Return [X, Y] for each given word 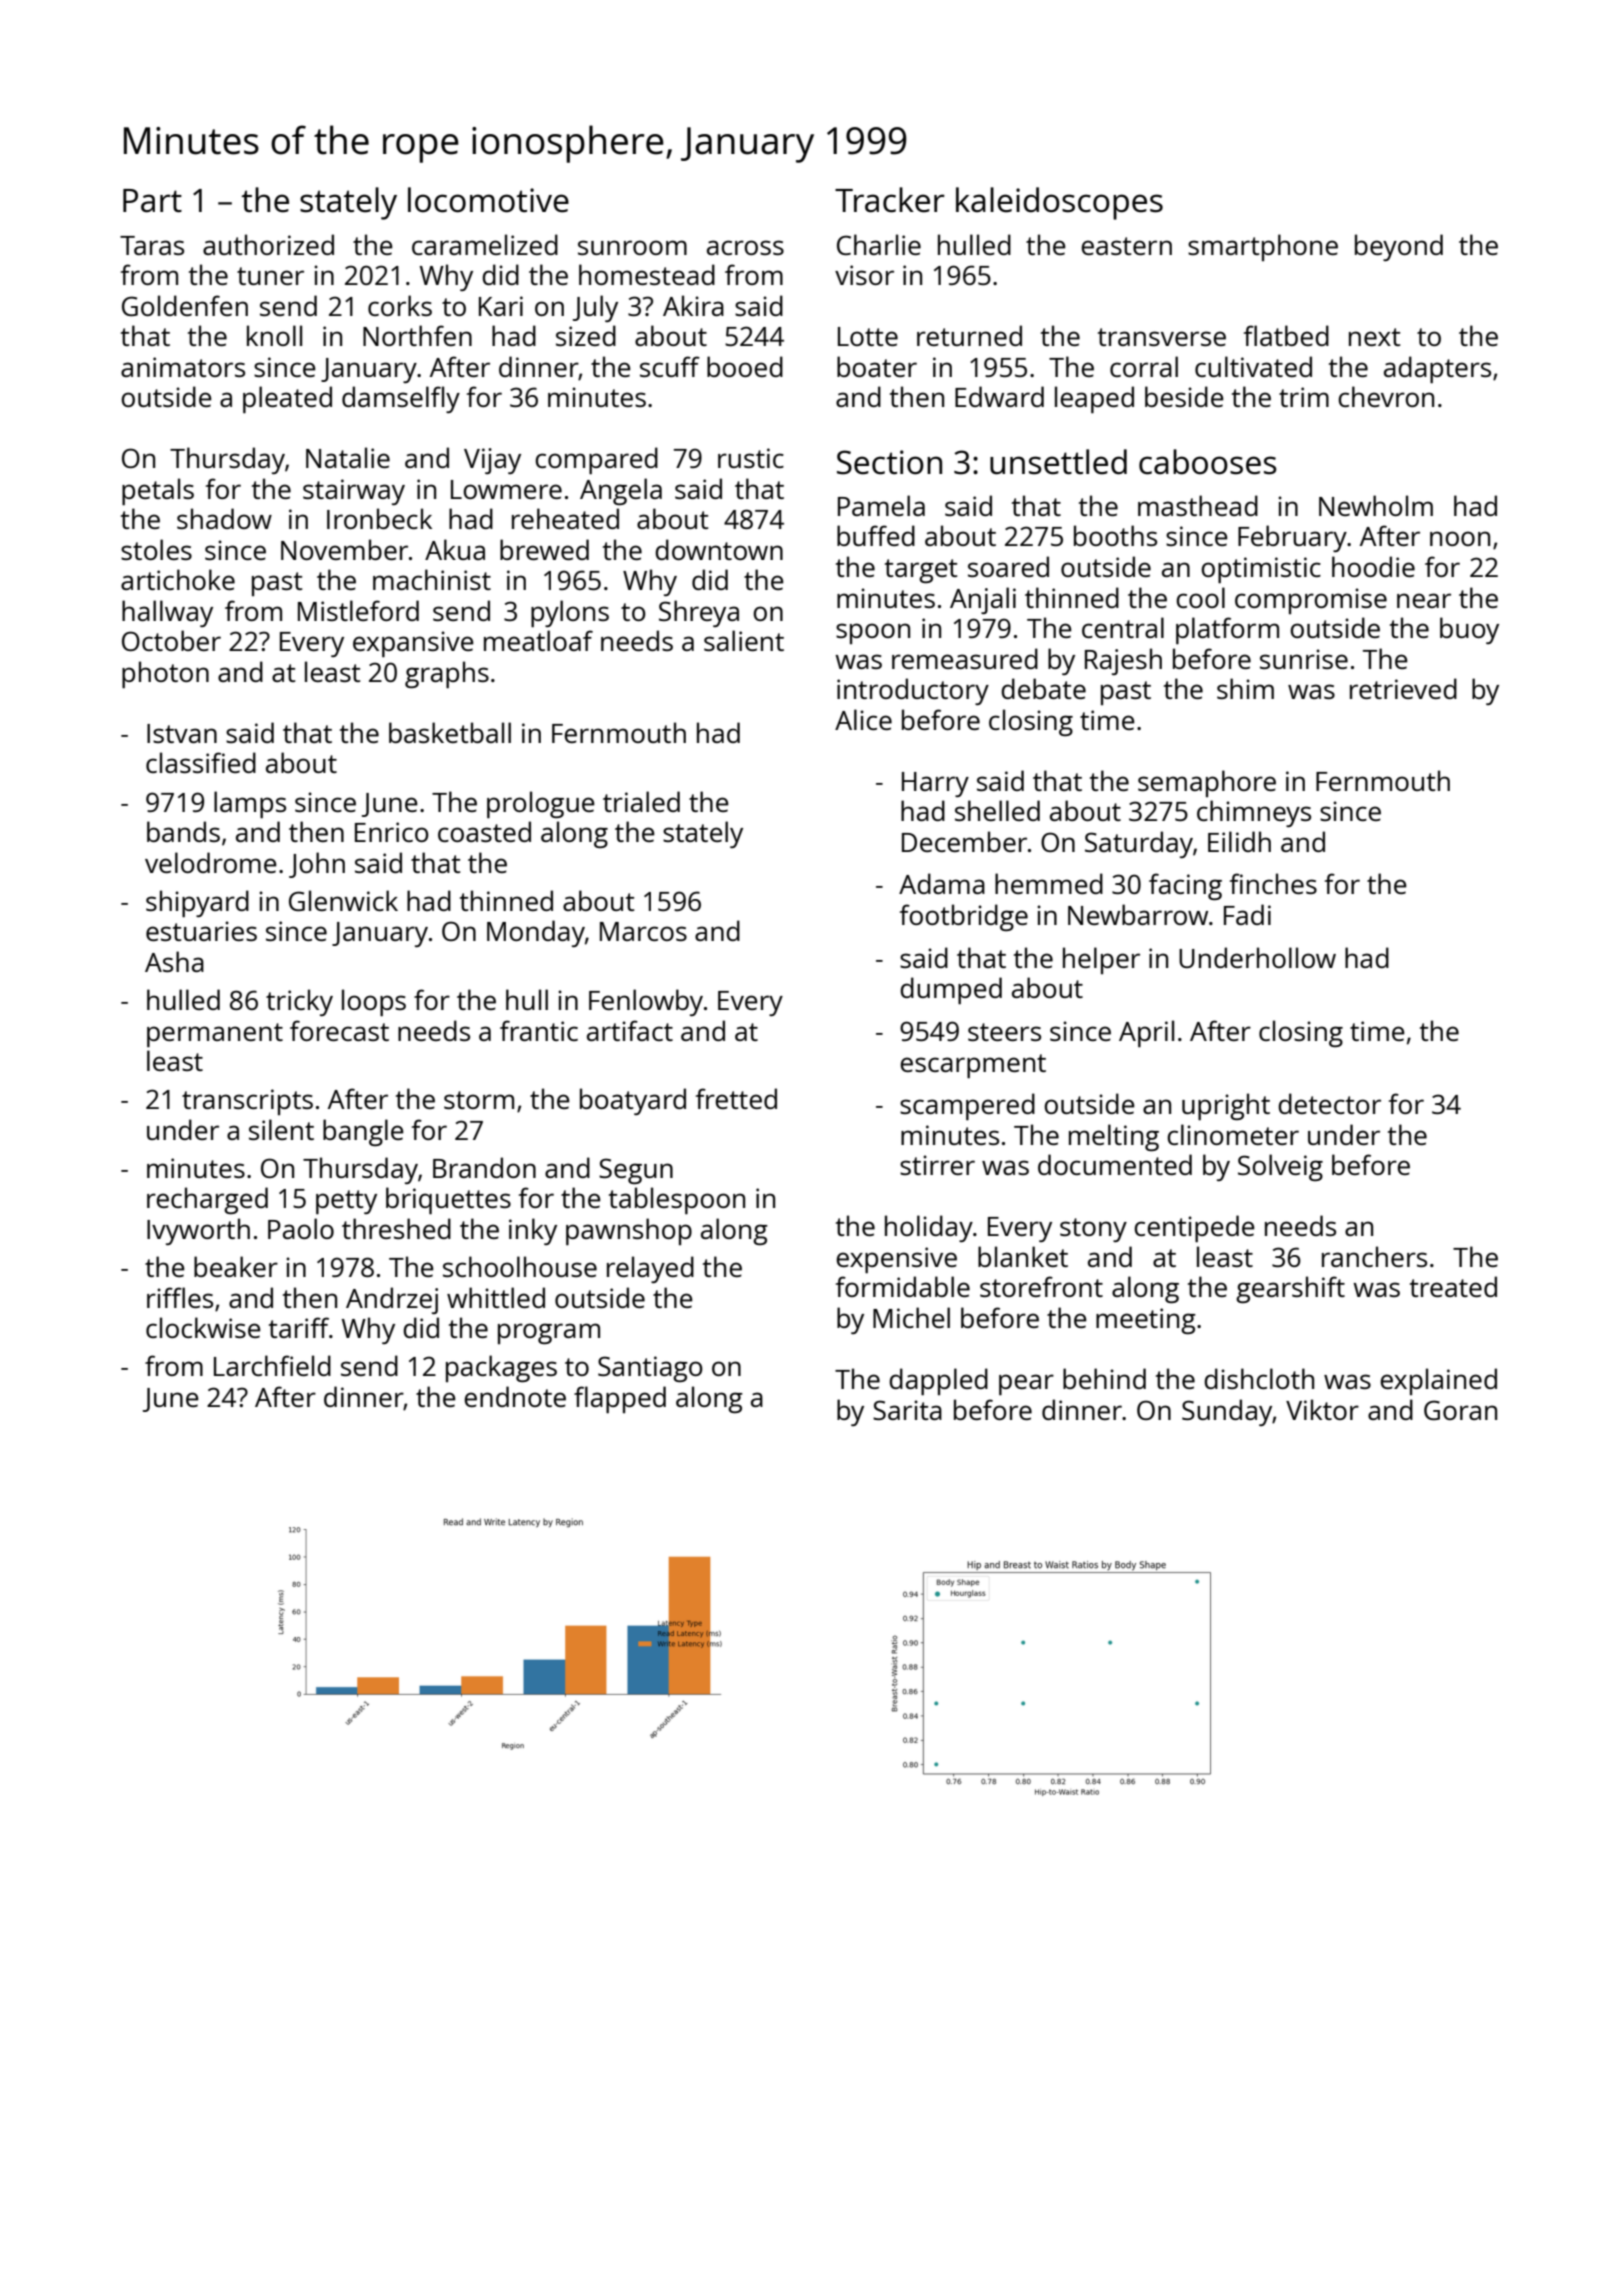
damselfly [401, 399]
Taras [152, 245]
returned [969, 335]
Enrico [392, 832]
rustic [751, 458]
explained [1438, 1381]
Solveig [1280, 1167]
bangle [363, 1132]
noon [1460, 538]
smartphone [1263, 247]
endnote [515, 1396]
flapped [620, 1399]
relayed [650, 1269]
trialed [641, 801]
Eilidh [1239, 841]
